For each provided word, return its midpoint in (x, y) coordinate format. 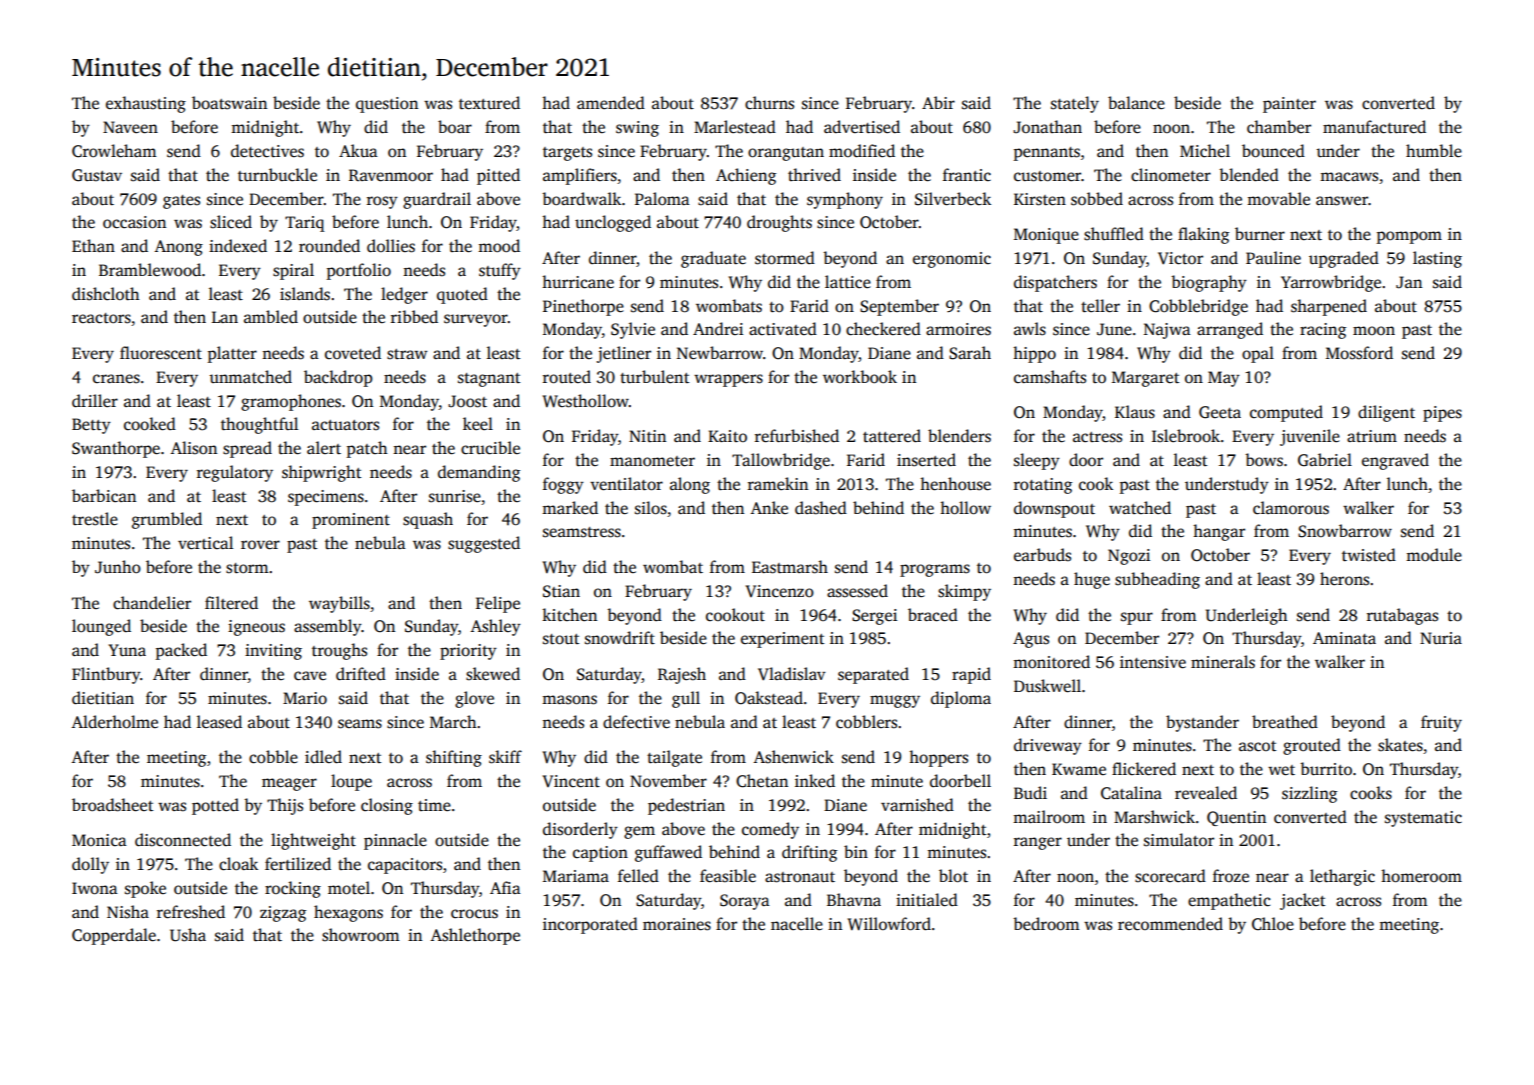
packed (181, 651)
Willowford (889, 924)
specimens (326, 498)
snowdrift (620, 638)
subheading (1157, 580)
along (690, 485)
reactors (101, 318)
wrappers (728, 380)
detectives (267, 151)
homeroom (1421, 876)
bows (1264, 460)
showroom (361, 935)
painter (1289, 105)
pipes (1442, 414)
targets (567, 154)
